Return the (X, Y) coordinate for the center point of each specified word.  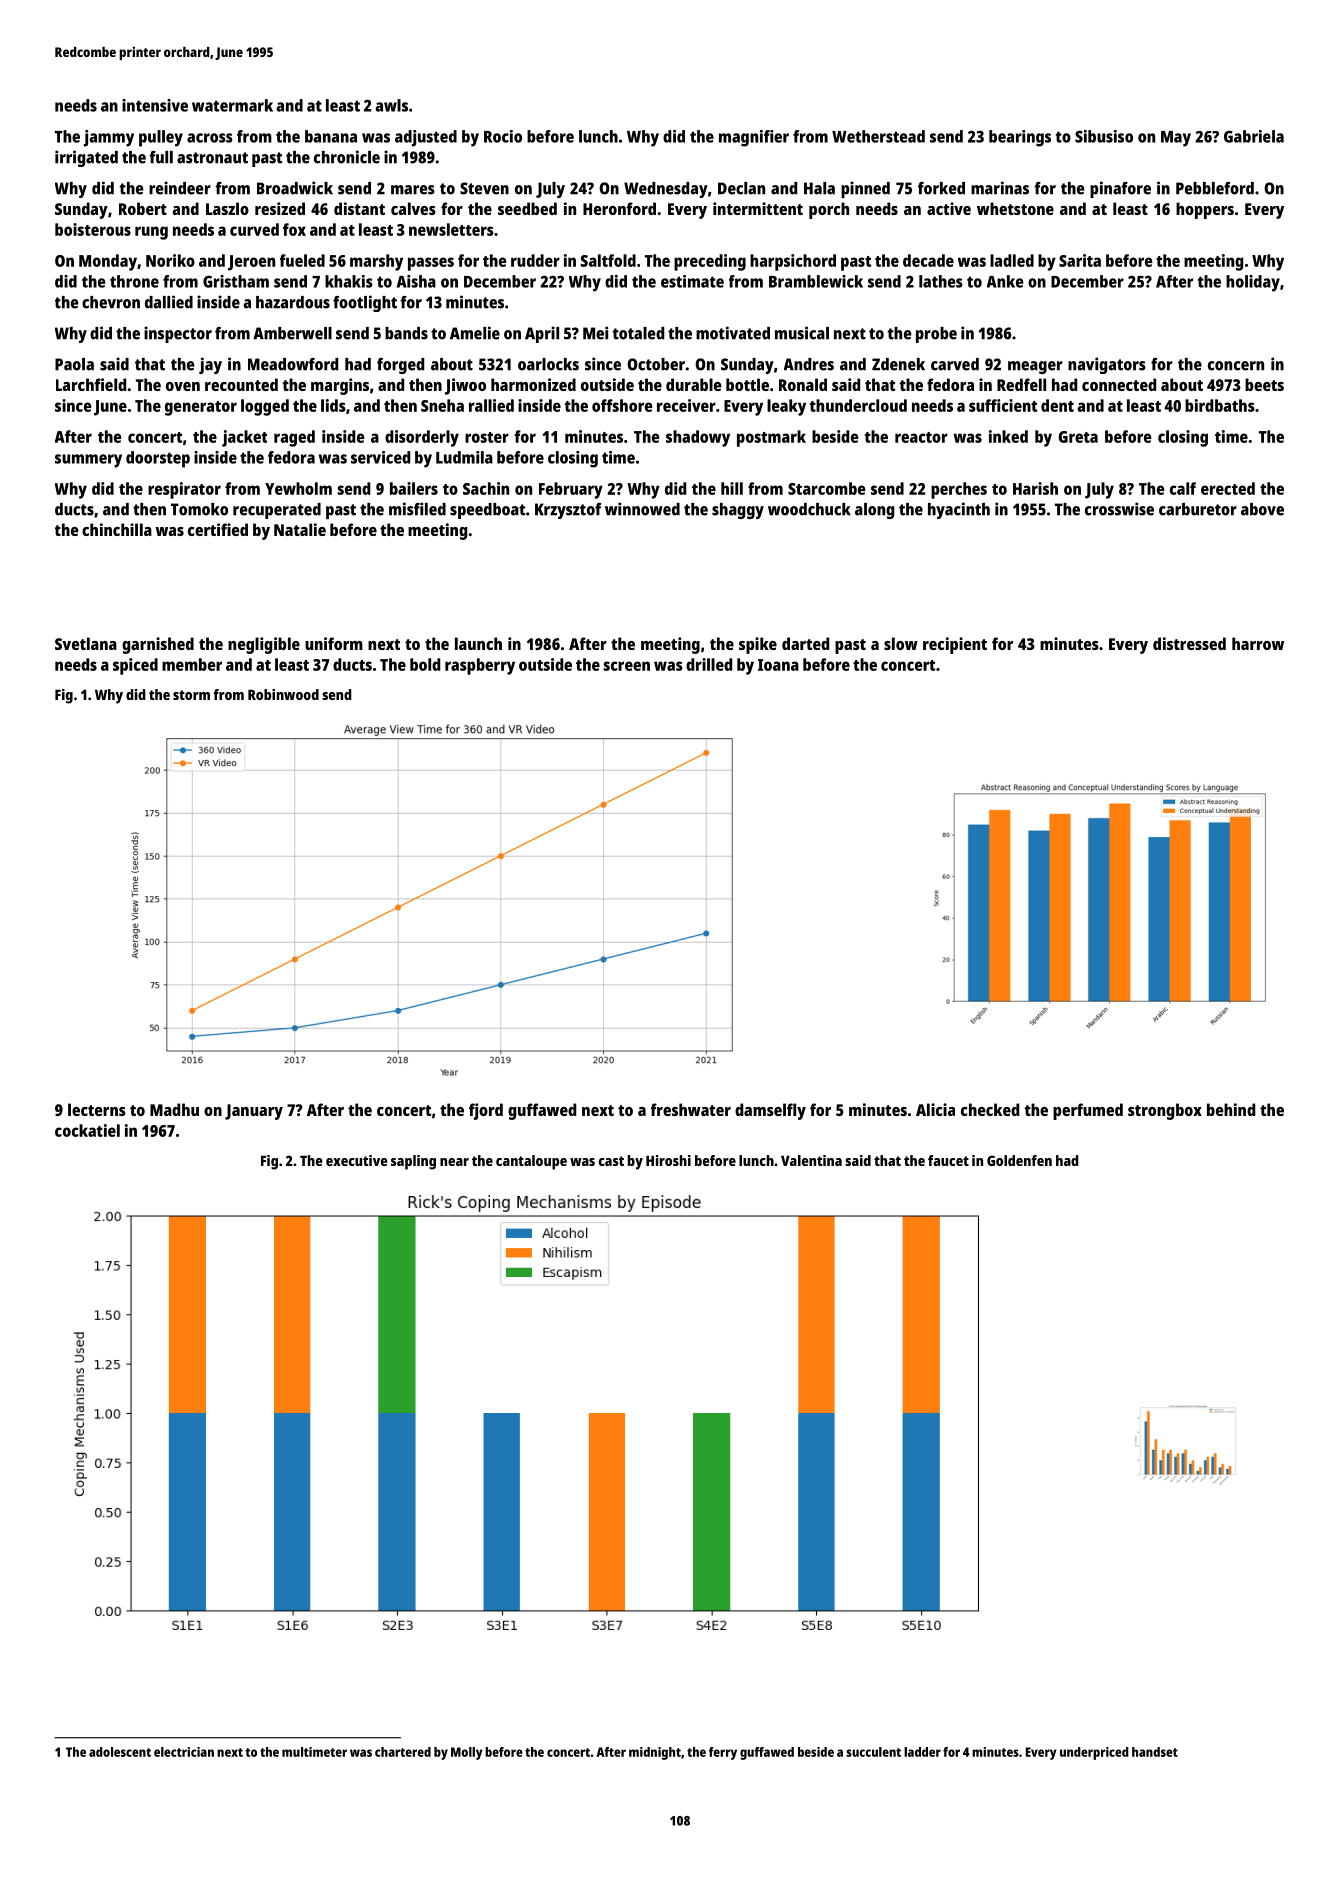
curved (254, 229)
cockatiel (87, 1130)
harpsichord (793, 262)
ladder (922, 1752)
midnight (655, 1753)
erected (1228, 488)
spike (758, 645)
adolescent (120, 1752)
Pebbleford (1215, 188)
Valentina (811, 1160)
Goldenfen (1019, 1160)
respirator (184, 490)
